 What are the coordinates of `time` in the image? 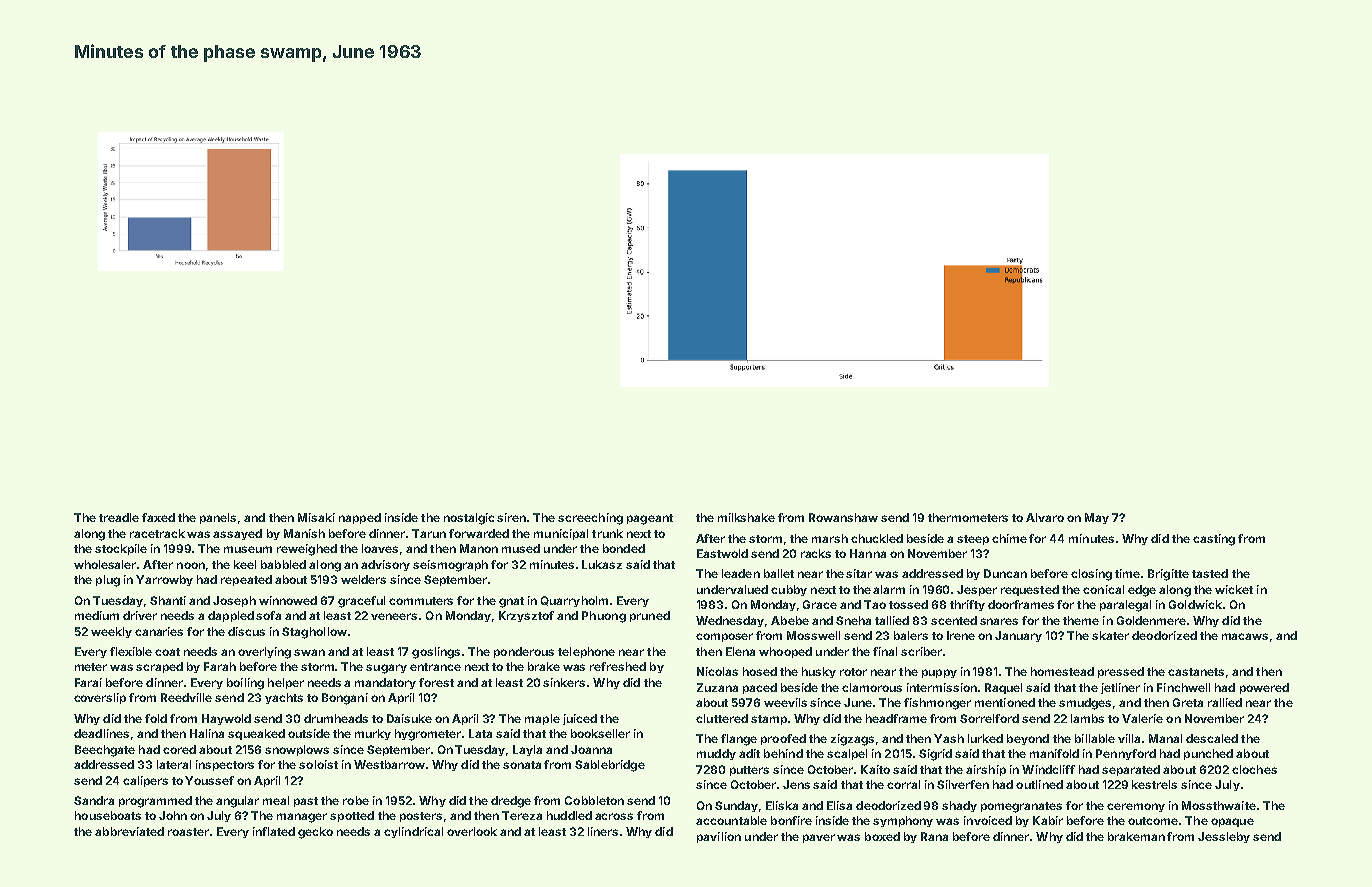 It's located at (1127, 573).
